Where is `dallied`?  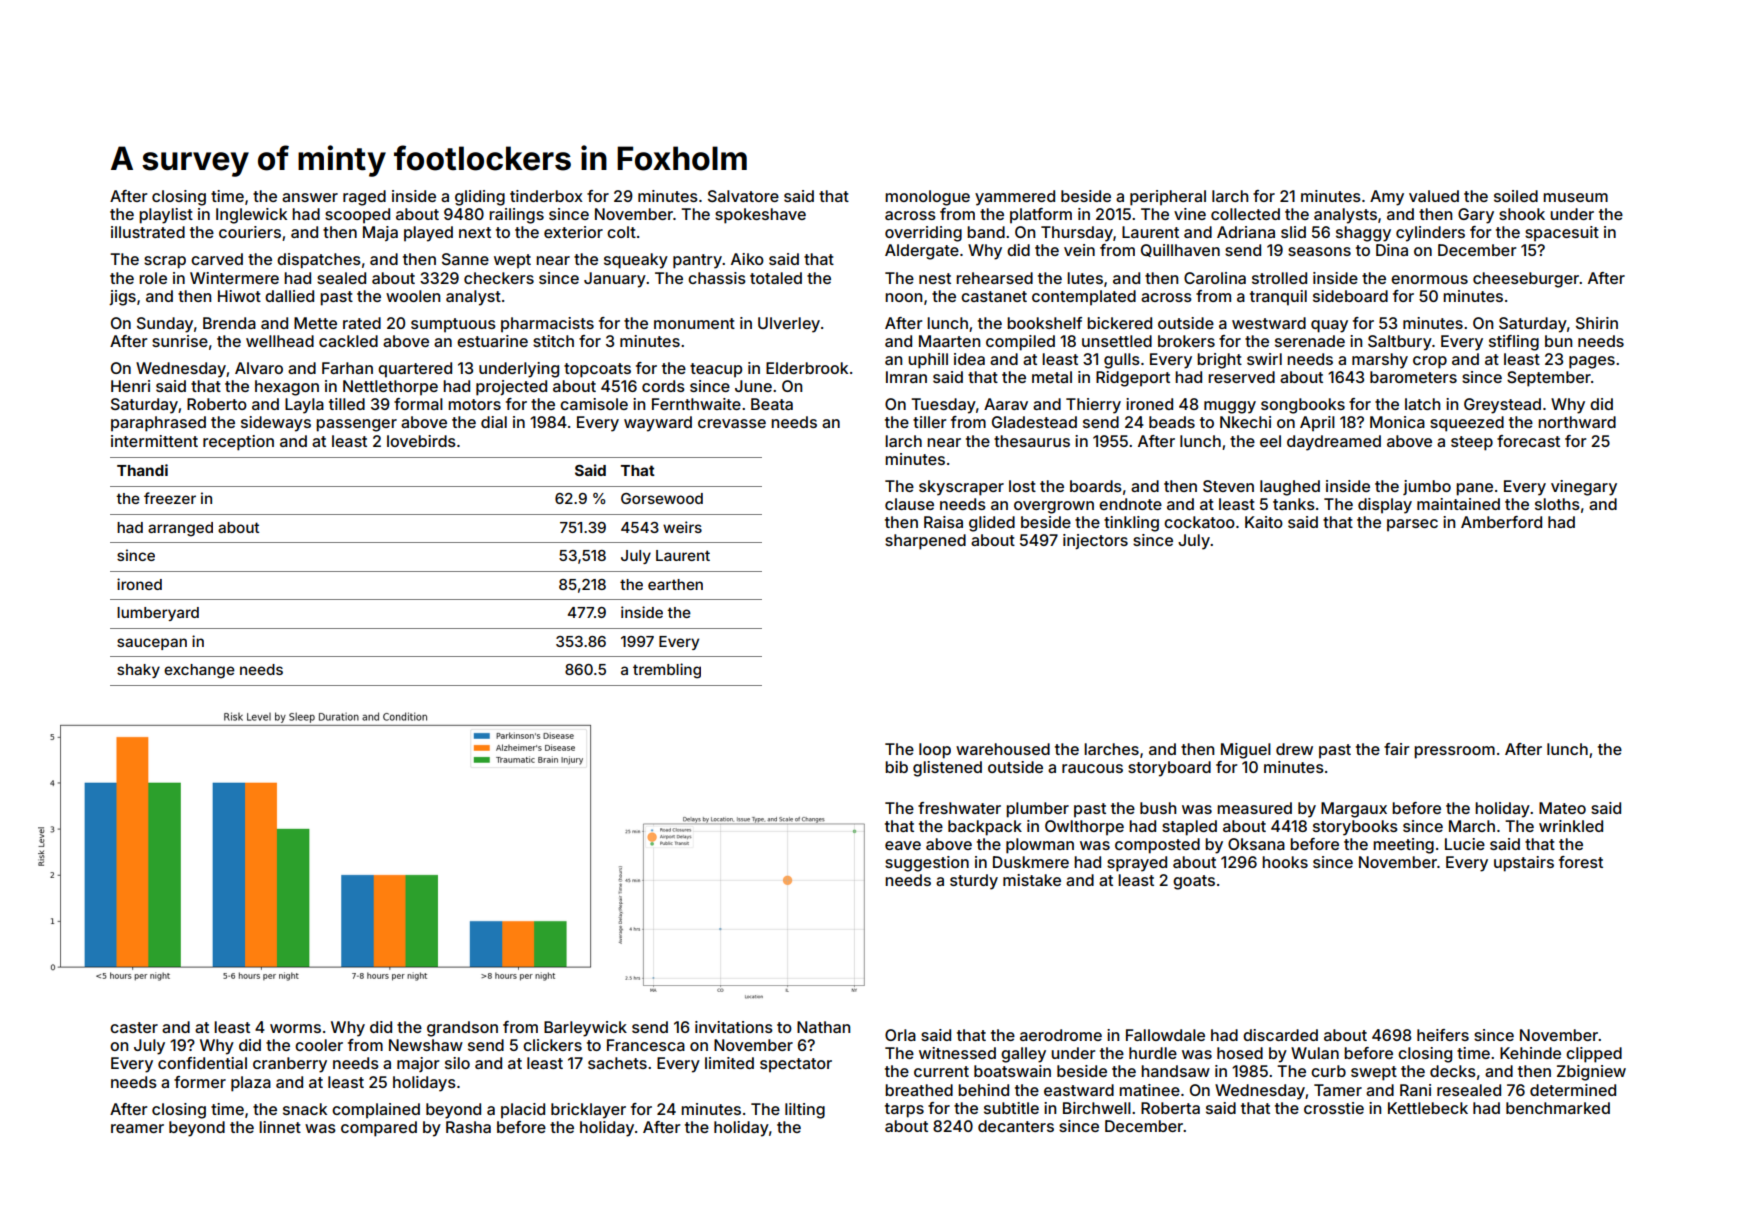
dallied is located at coordinates (289, 296).
